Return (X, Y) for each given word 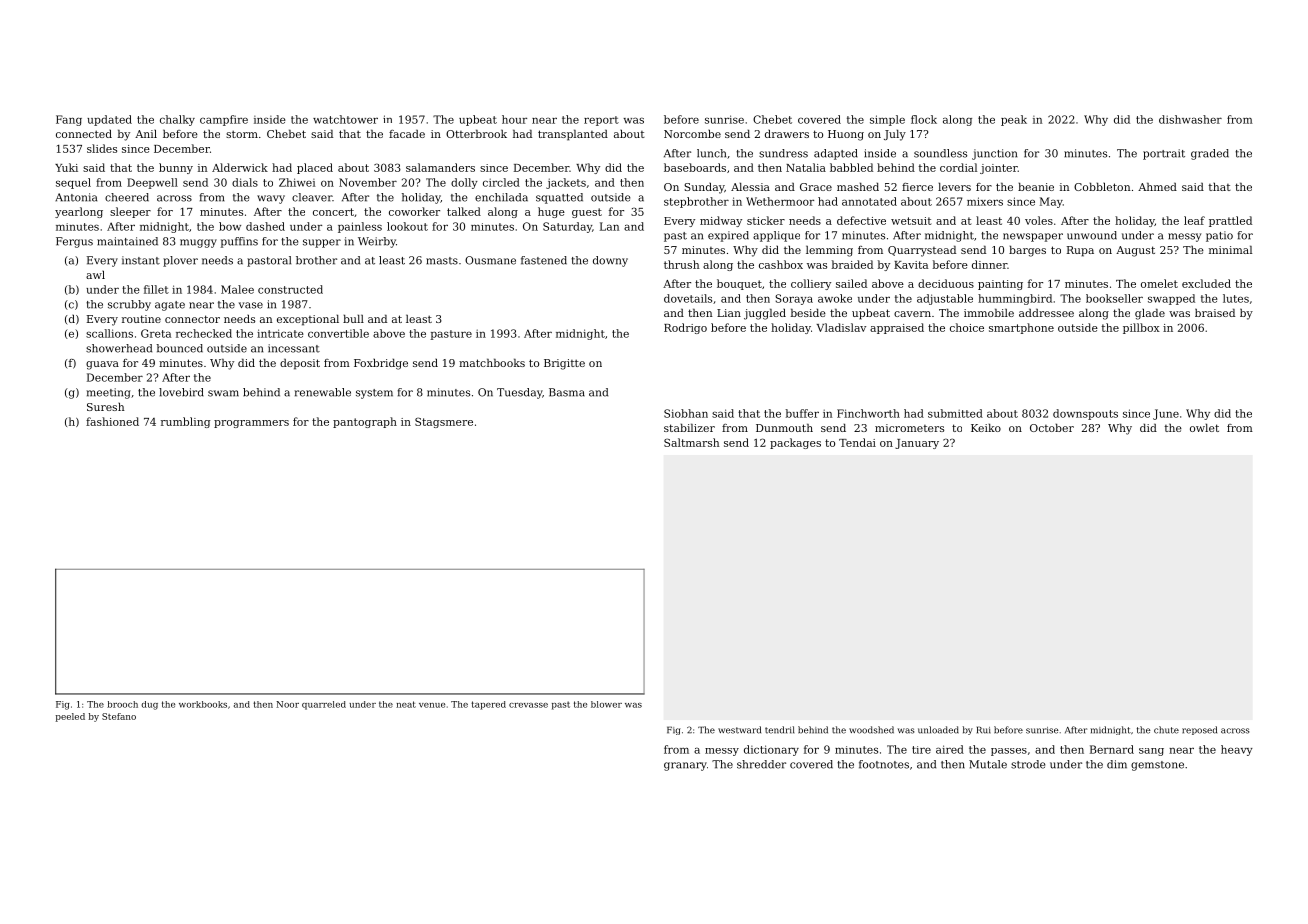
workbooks (203, 704)
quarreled (324, 705)
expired (728, 236)
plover (180, 261)
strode (1028, 764)
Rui (984, 730)
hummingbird (1015, 299)
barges (1027, 251)
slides (102, 148)
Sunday (704, 188)
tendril (779, 730)
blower (606, 704)
